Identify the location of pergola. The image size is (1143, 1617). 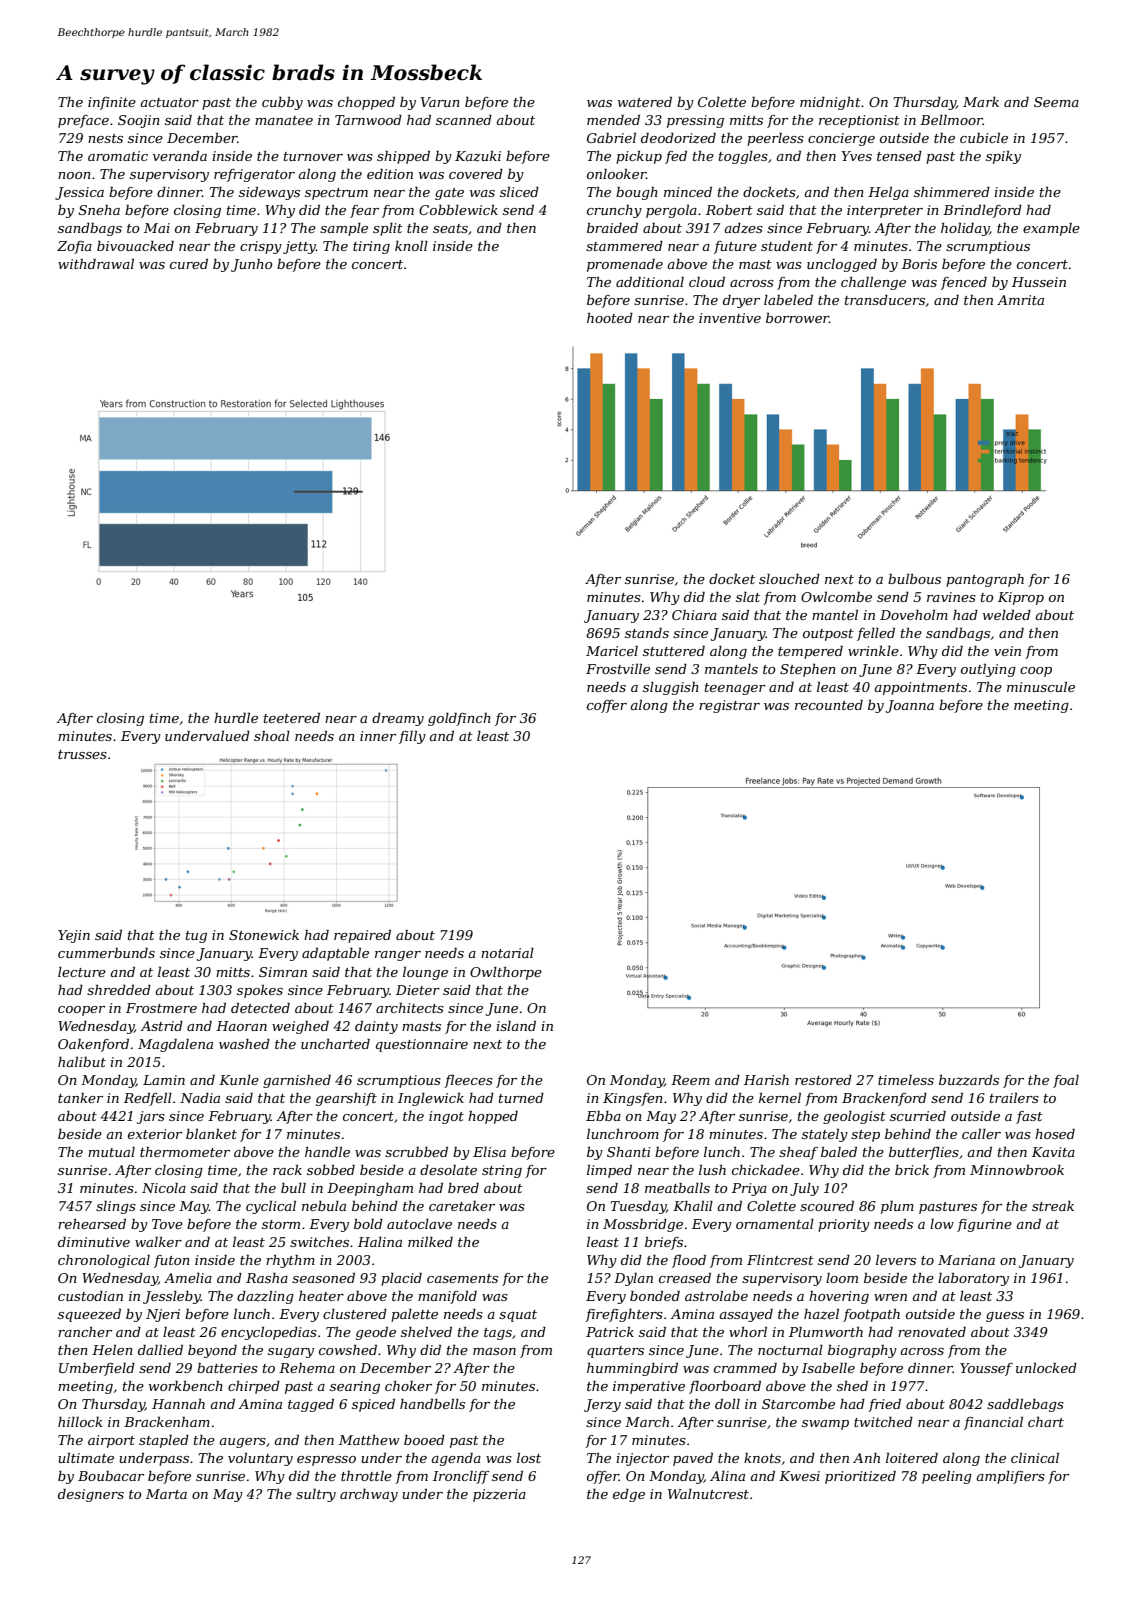
(671, 211).
